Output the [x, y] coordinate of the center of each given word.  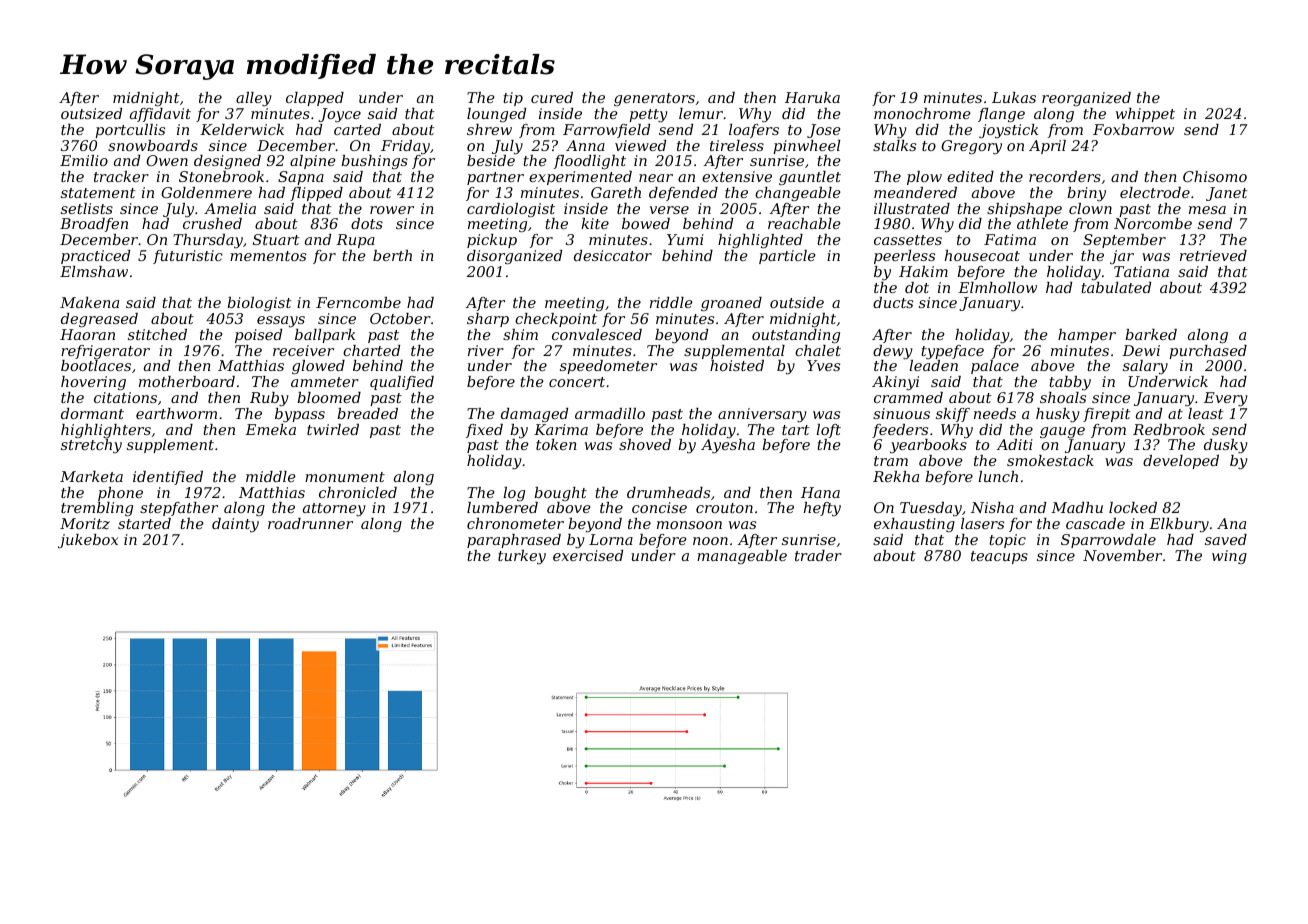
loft [828, 431]
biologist [259, 304]
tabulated [1116, 287]
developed [1181, 462]
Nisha [992, 507]
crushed [212, 223]
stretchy [91, 446]
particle [787, 257]
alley [254, 99]
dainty [235, 525]
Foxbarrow [1133, 129]
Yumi [685, 239]
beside [491, 160]
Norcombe [1153, 223]
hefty [822, 509]
